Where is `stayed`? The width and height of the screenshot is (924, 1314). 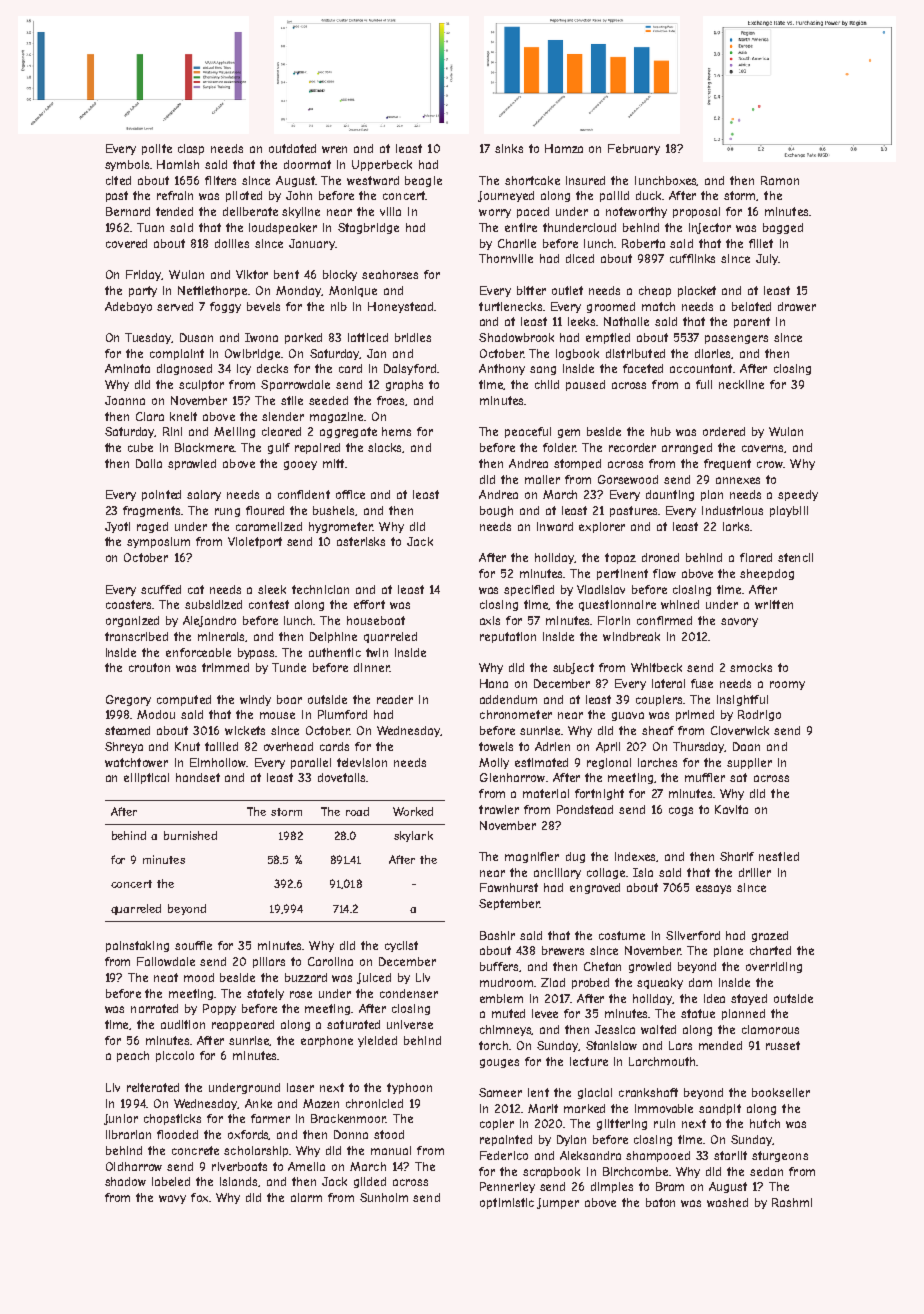
stayed is located at coordinates (749, 999).
